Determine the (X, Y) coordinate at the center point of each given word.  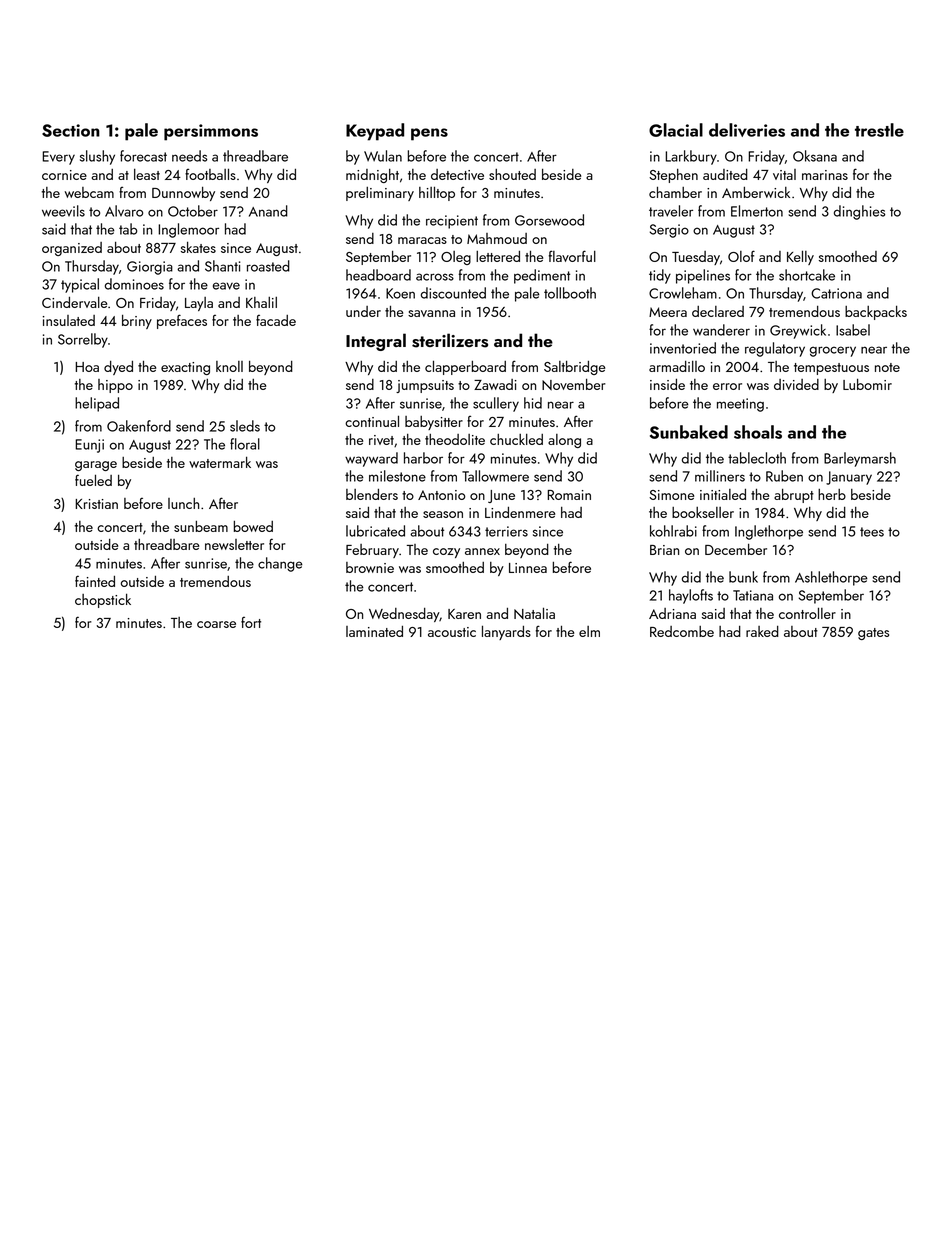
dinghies (859, 212)
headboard (378, 275)
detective (457, 174)
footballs (210, 174)
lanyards (506, 632)
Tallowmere (495, 476)
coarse (216, 624)
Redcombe (682, 631)
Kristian (96, 504)
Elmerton (757, 211)
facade (276, 320)
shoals (758, 432)
